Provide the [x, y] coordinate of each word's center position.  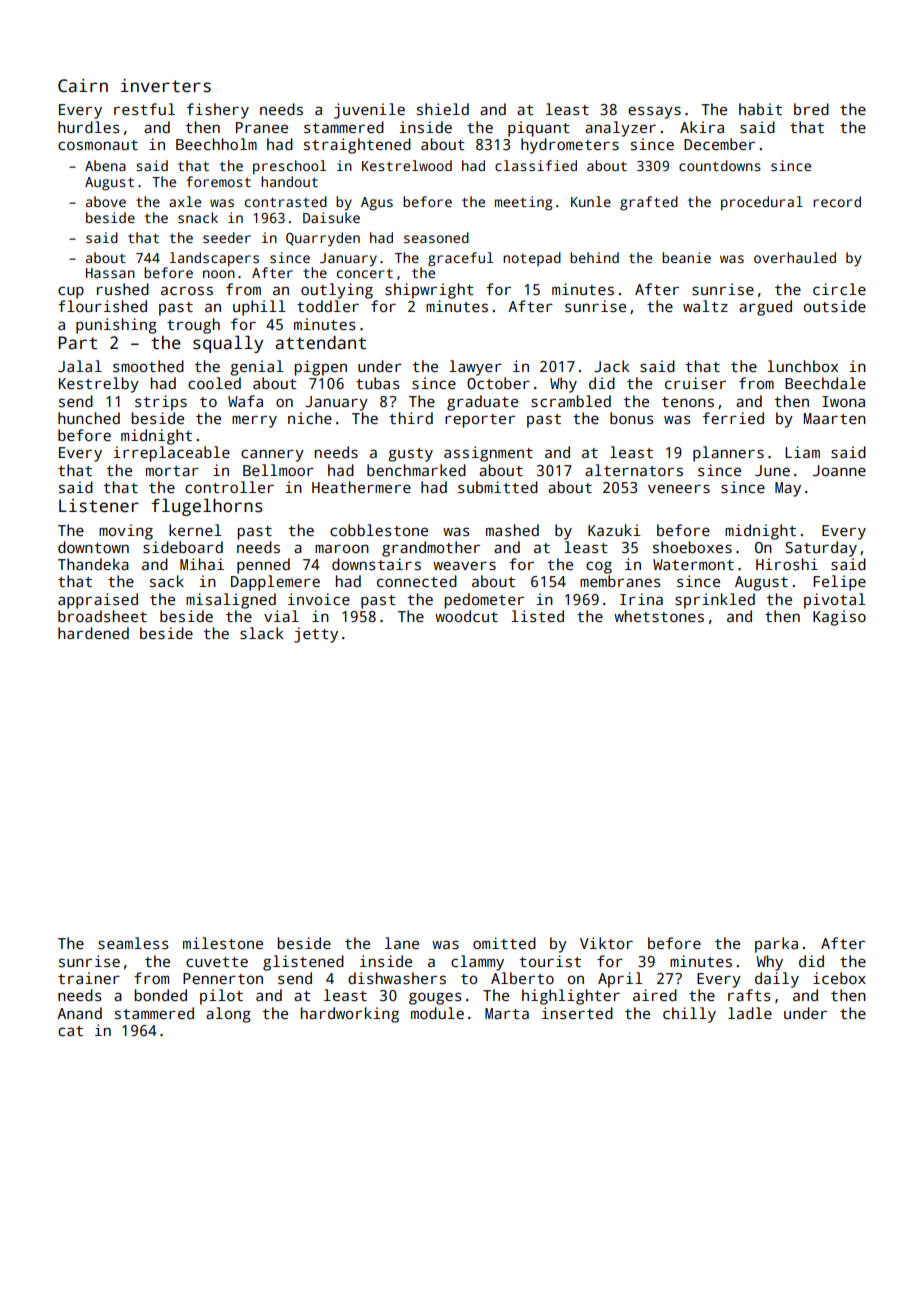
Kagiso [839, 618]
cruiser [695, 383]
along [228, 1015]
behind [594, 257]
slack [262, 633]
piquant [539, 129]
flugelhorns [207, 507]
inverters [166, 86]
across [187, 291]
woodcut [466, 616]
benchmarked [416, 470]
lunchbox [802, 366]
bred [811, 109]
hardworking [350, 1015]
